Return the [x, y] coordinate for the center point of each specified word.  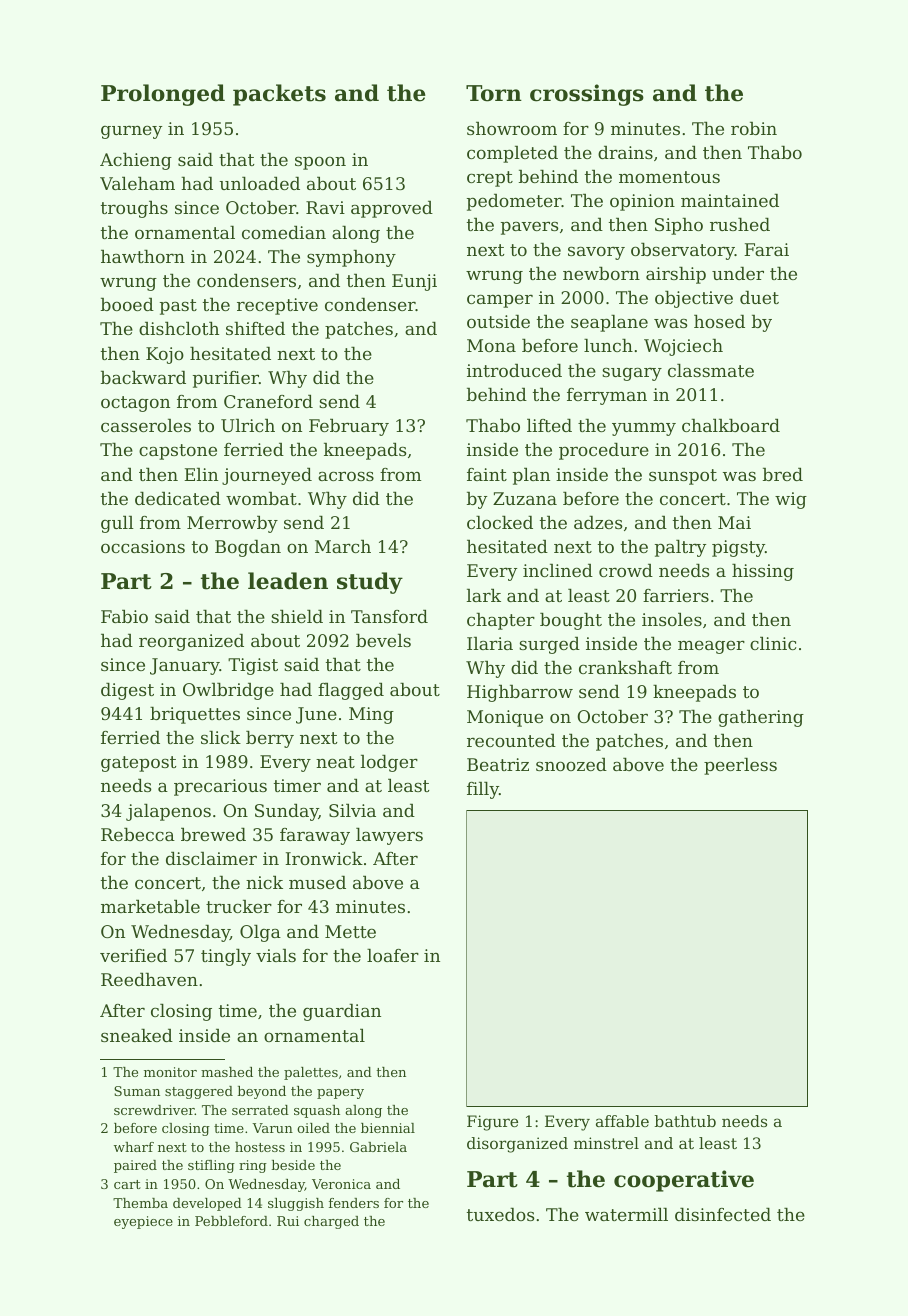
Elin [201, 474]
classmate [711, 370]
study [370, 583]
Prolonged [163, 95]
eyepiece [143, 1222]
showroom [512, 128]
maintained [730, 200]
